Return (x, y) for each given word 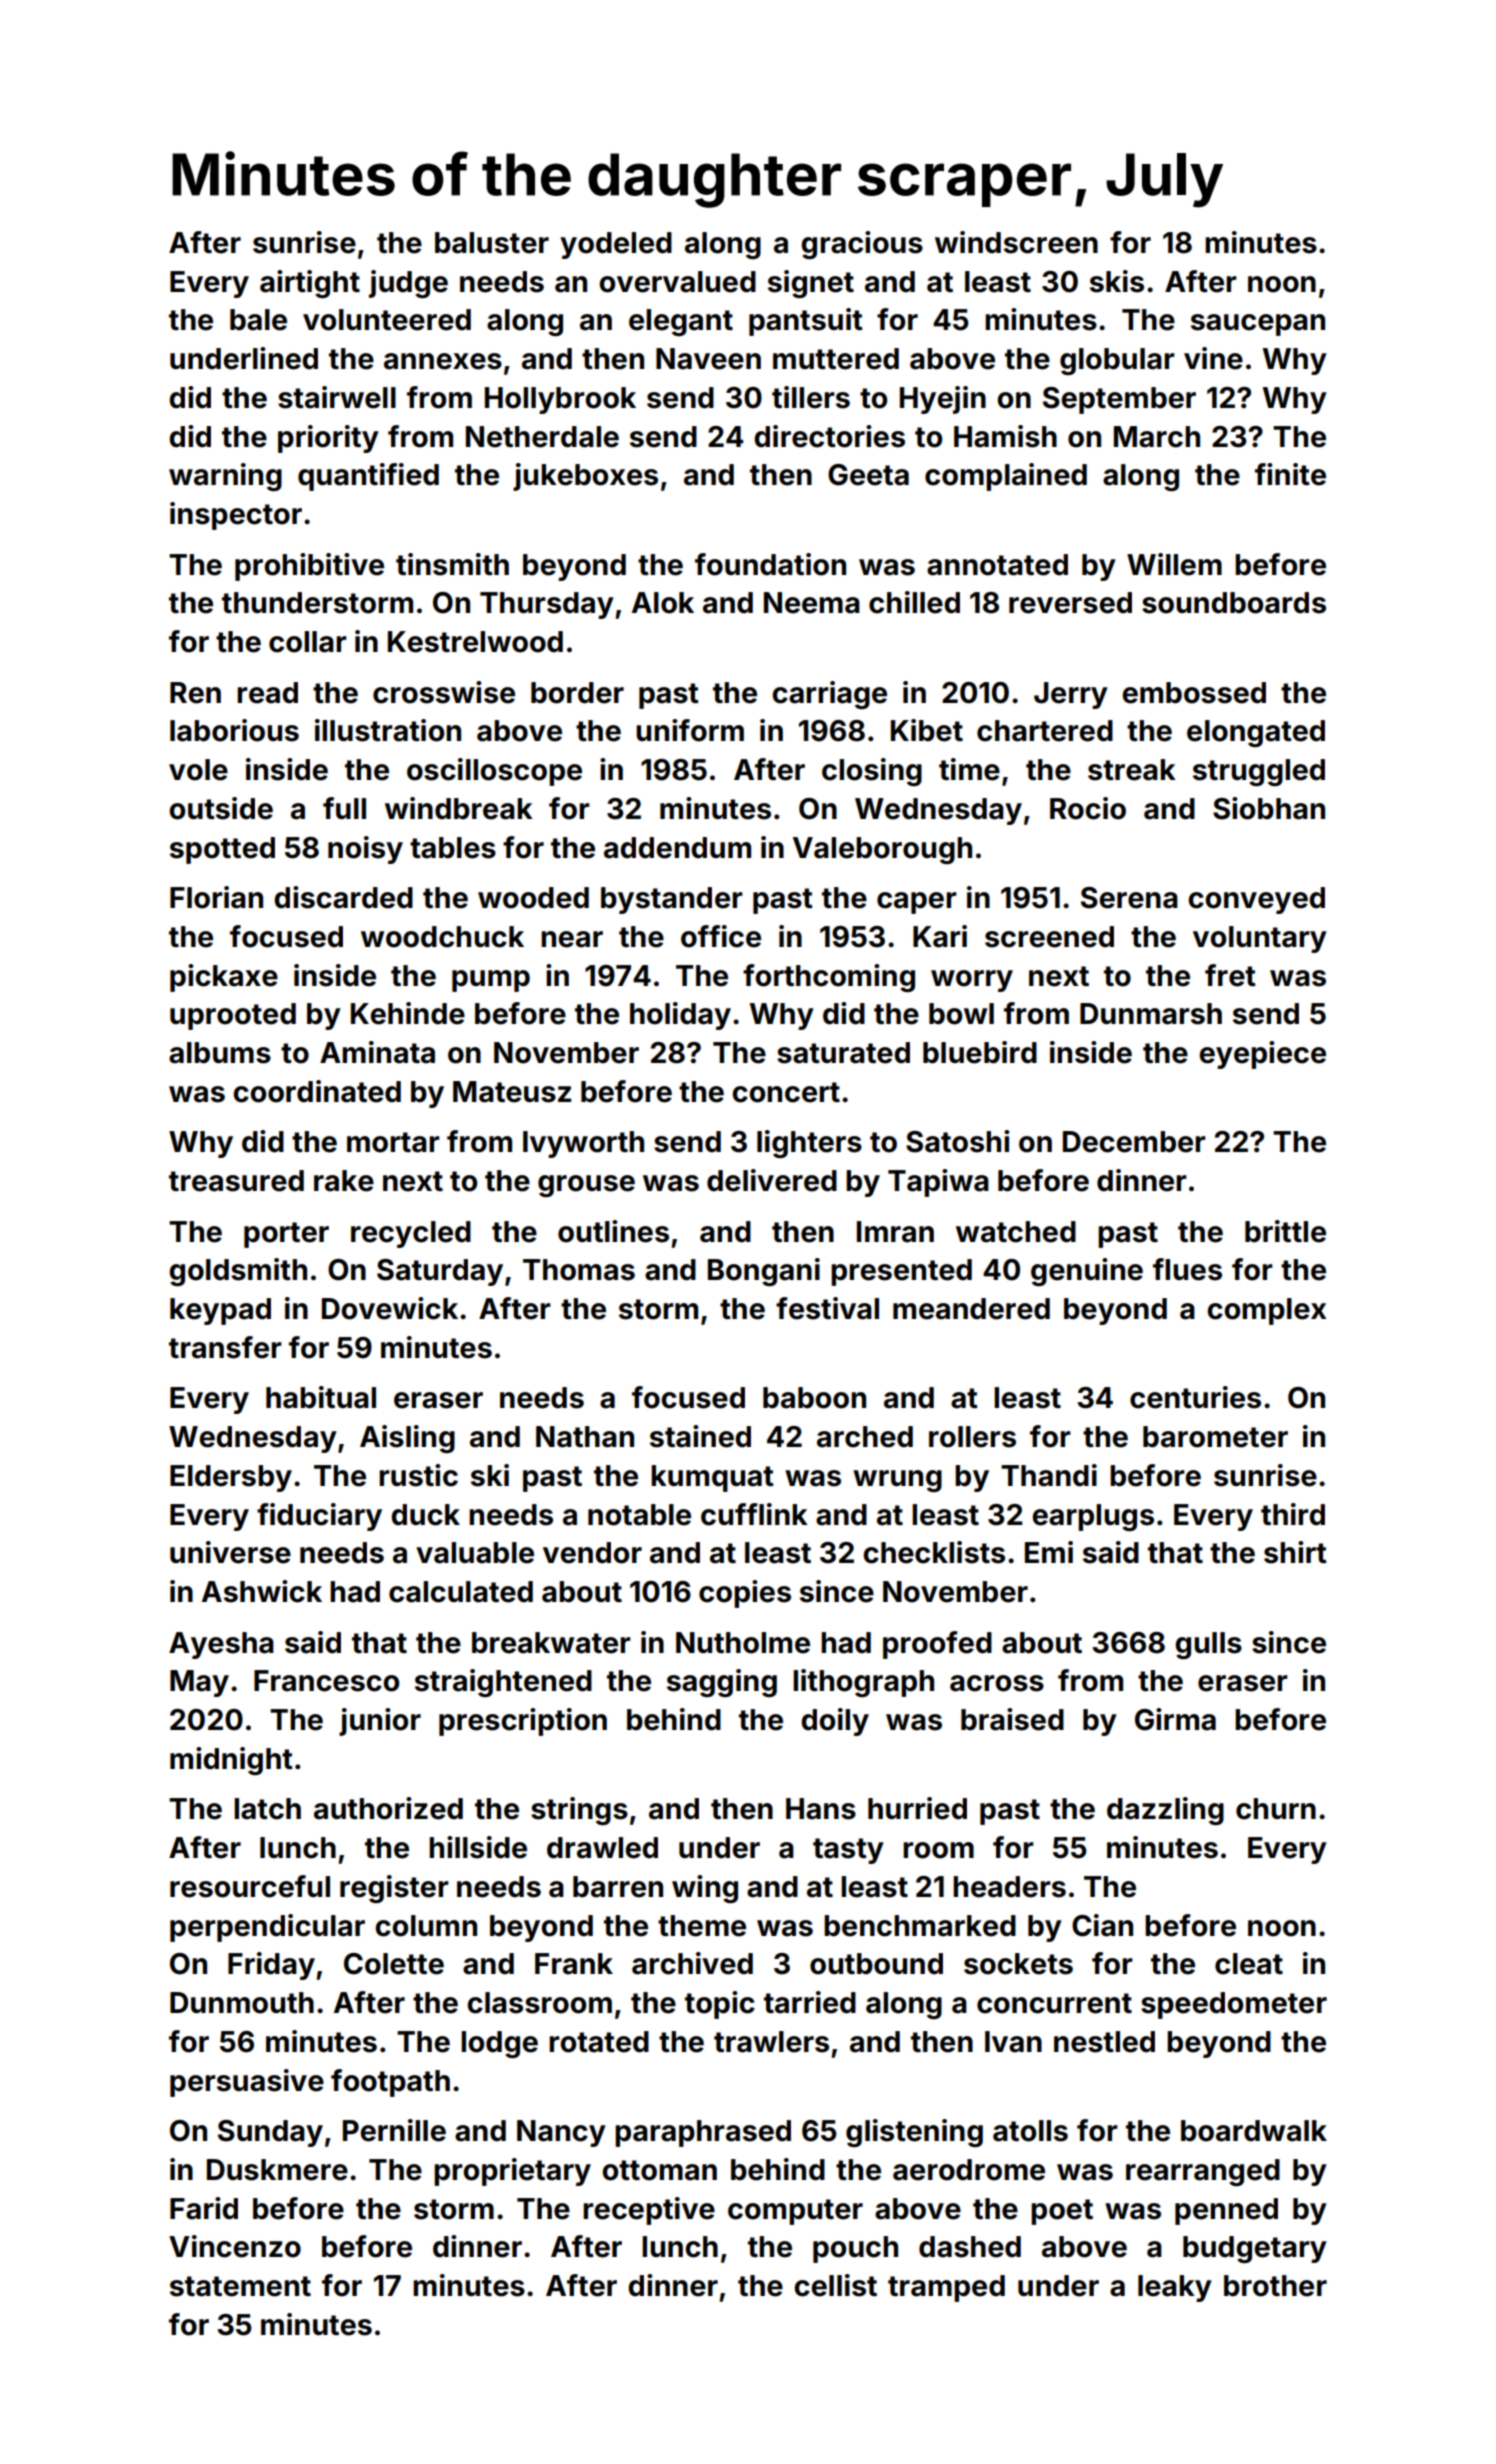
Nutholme (743, 1643)
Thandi (1049, 1475)
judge (408, 284)
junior (380, 1722)
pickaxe (224, 978)
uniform (690, 730)
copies (745, 1594)
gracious (862, 245)
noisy (365, 850)
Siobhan (1269, 808)
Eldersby (231, 1478)
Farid (204, 2208)
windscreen (1016, 242)
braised (1012, 1719)
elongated (1256, 733)
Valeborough (882, 850)
